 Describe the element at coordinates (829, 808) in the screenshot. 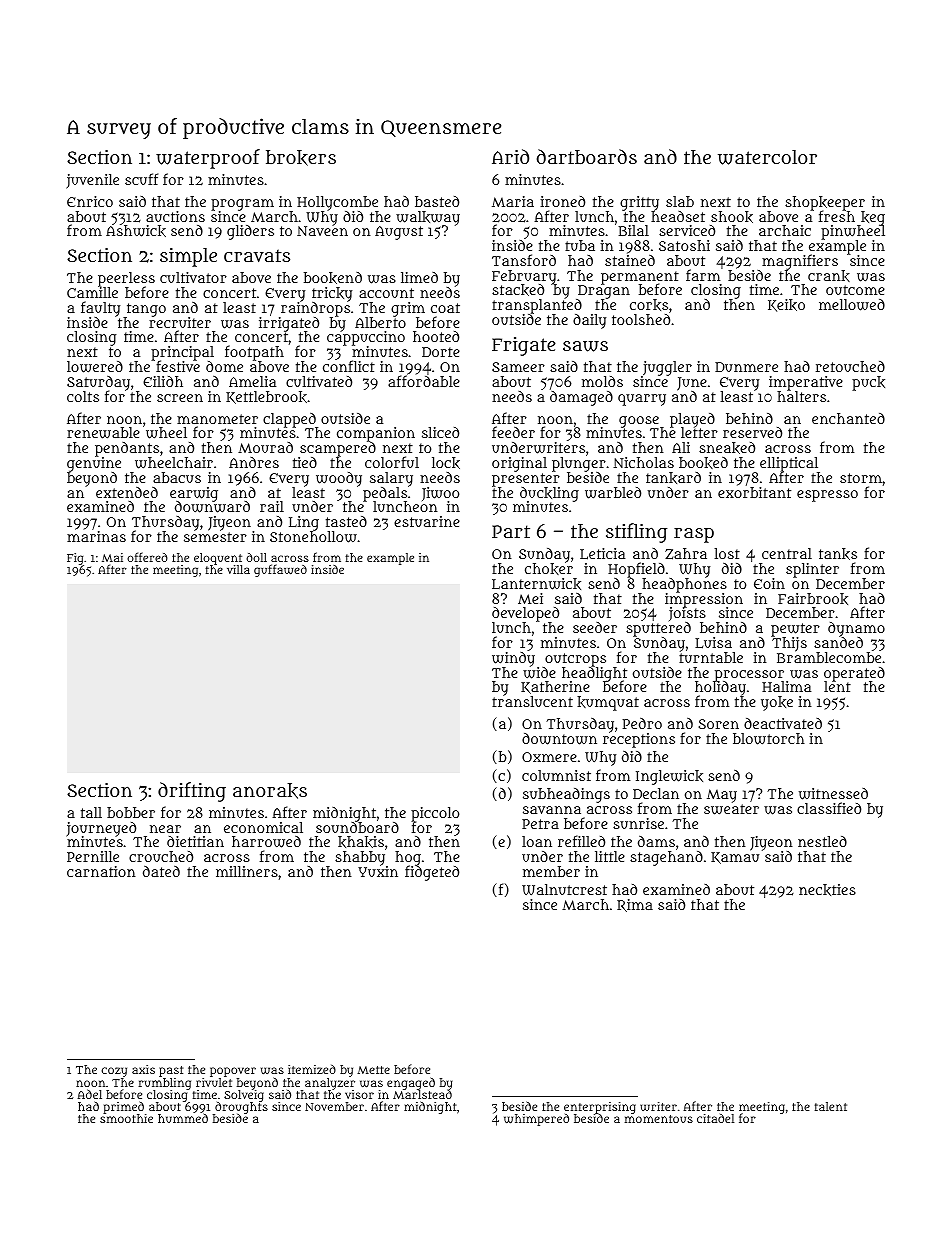

I see `classified` at that location.
